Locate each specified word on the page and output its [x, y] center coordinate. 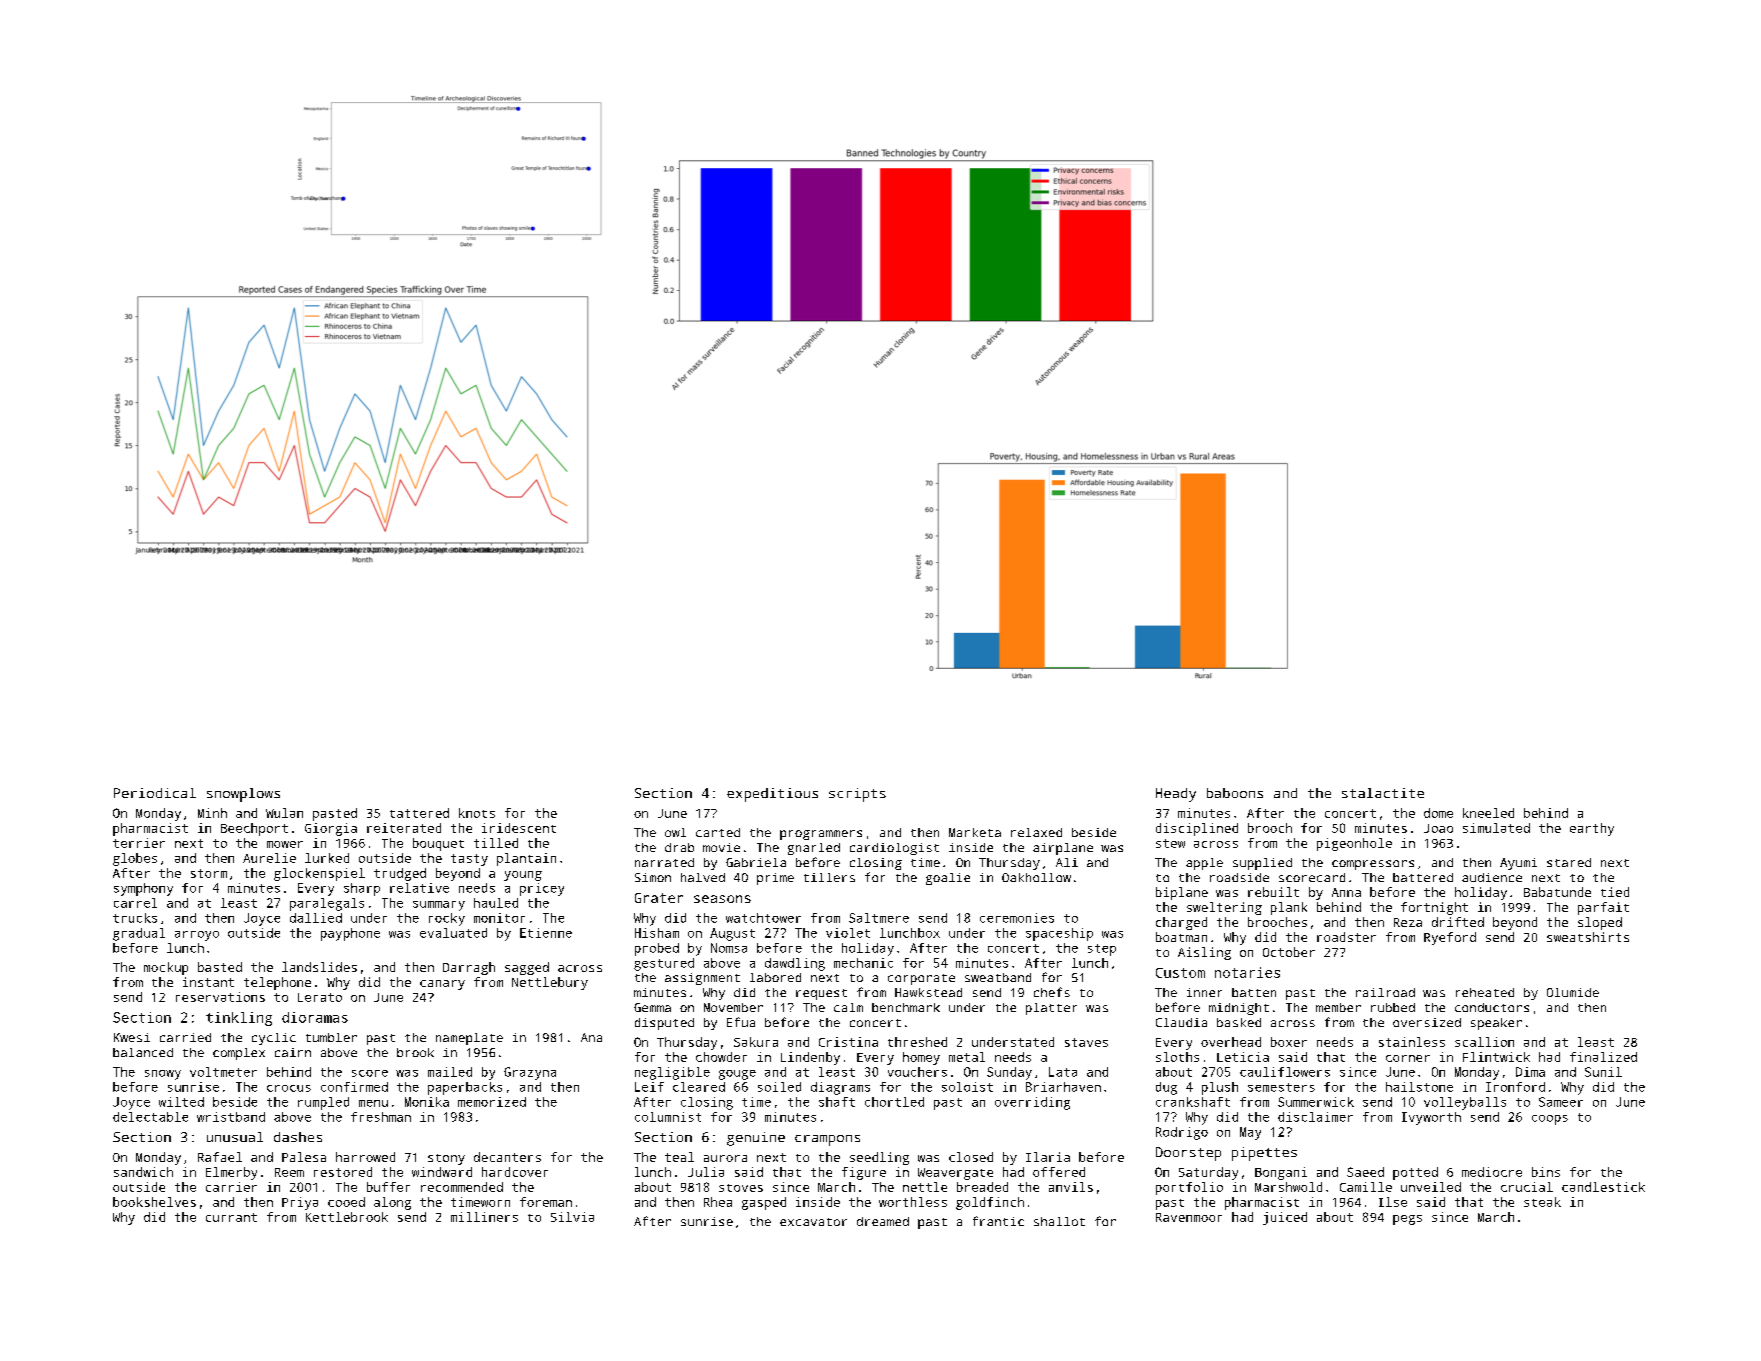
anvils [1071, 1187]
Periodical [155, 793]
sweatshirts [1588, 937]
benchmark [906, 1007]
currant [231, 1217]
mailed [450, 1072]
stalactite [1383, 793]
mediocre [1492, 1172]
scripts [857, 795]
